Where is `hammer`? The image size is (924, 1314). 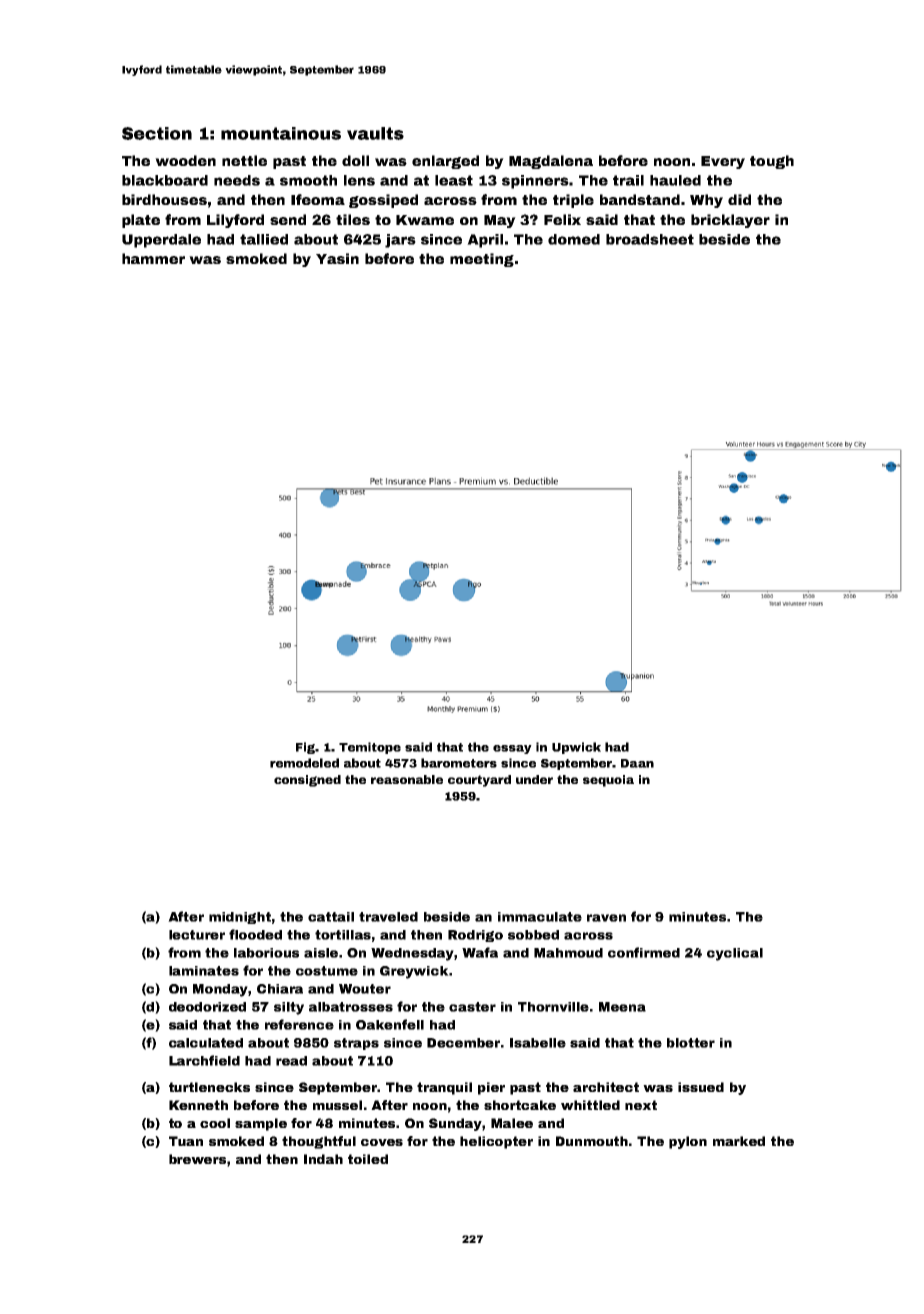
hammer is located at coordinates (153, 258).
